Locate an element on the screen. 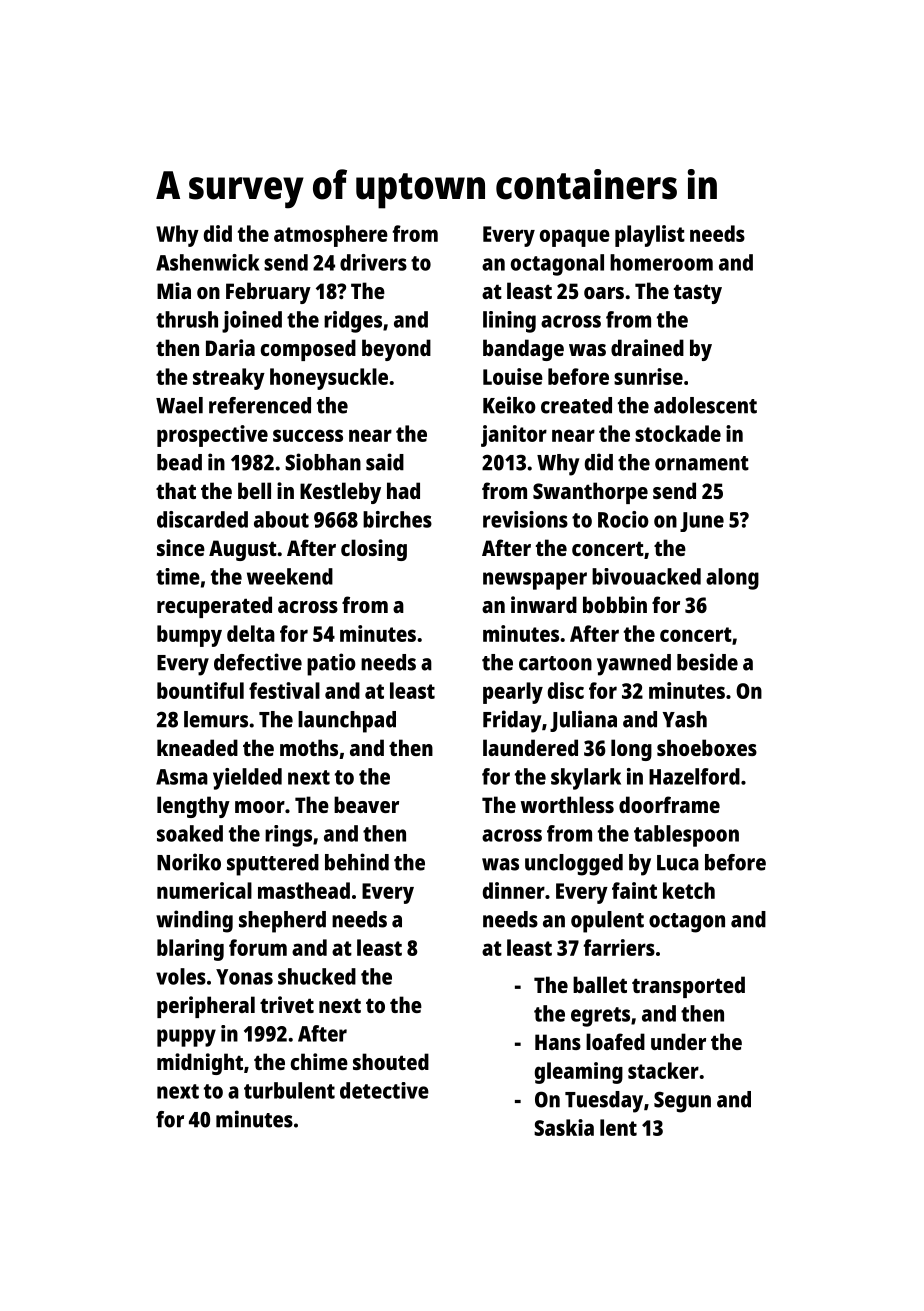 The width and height of the screenshot is (924, 1311). said is located at coordinates (385, 462).
